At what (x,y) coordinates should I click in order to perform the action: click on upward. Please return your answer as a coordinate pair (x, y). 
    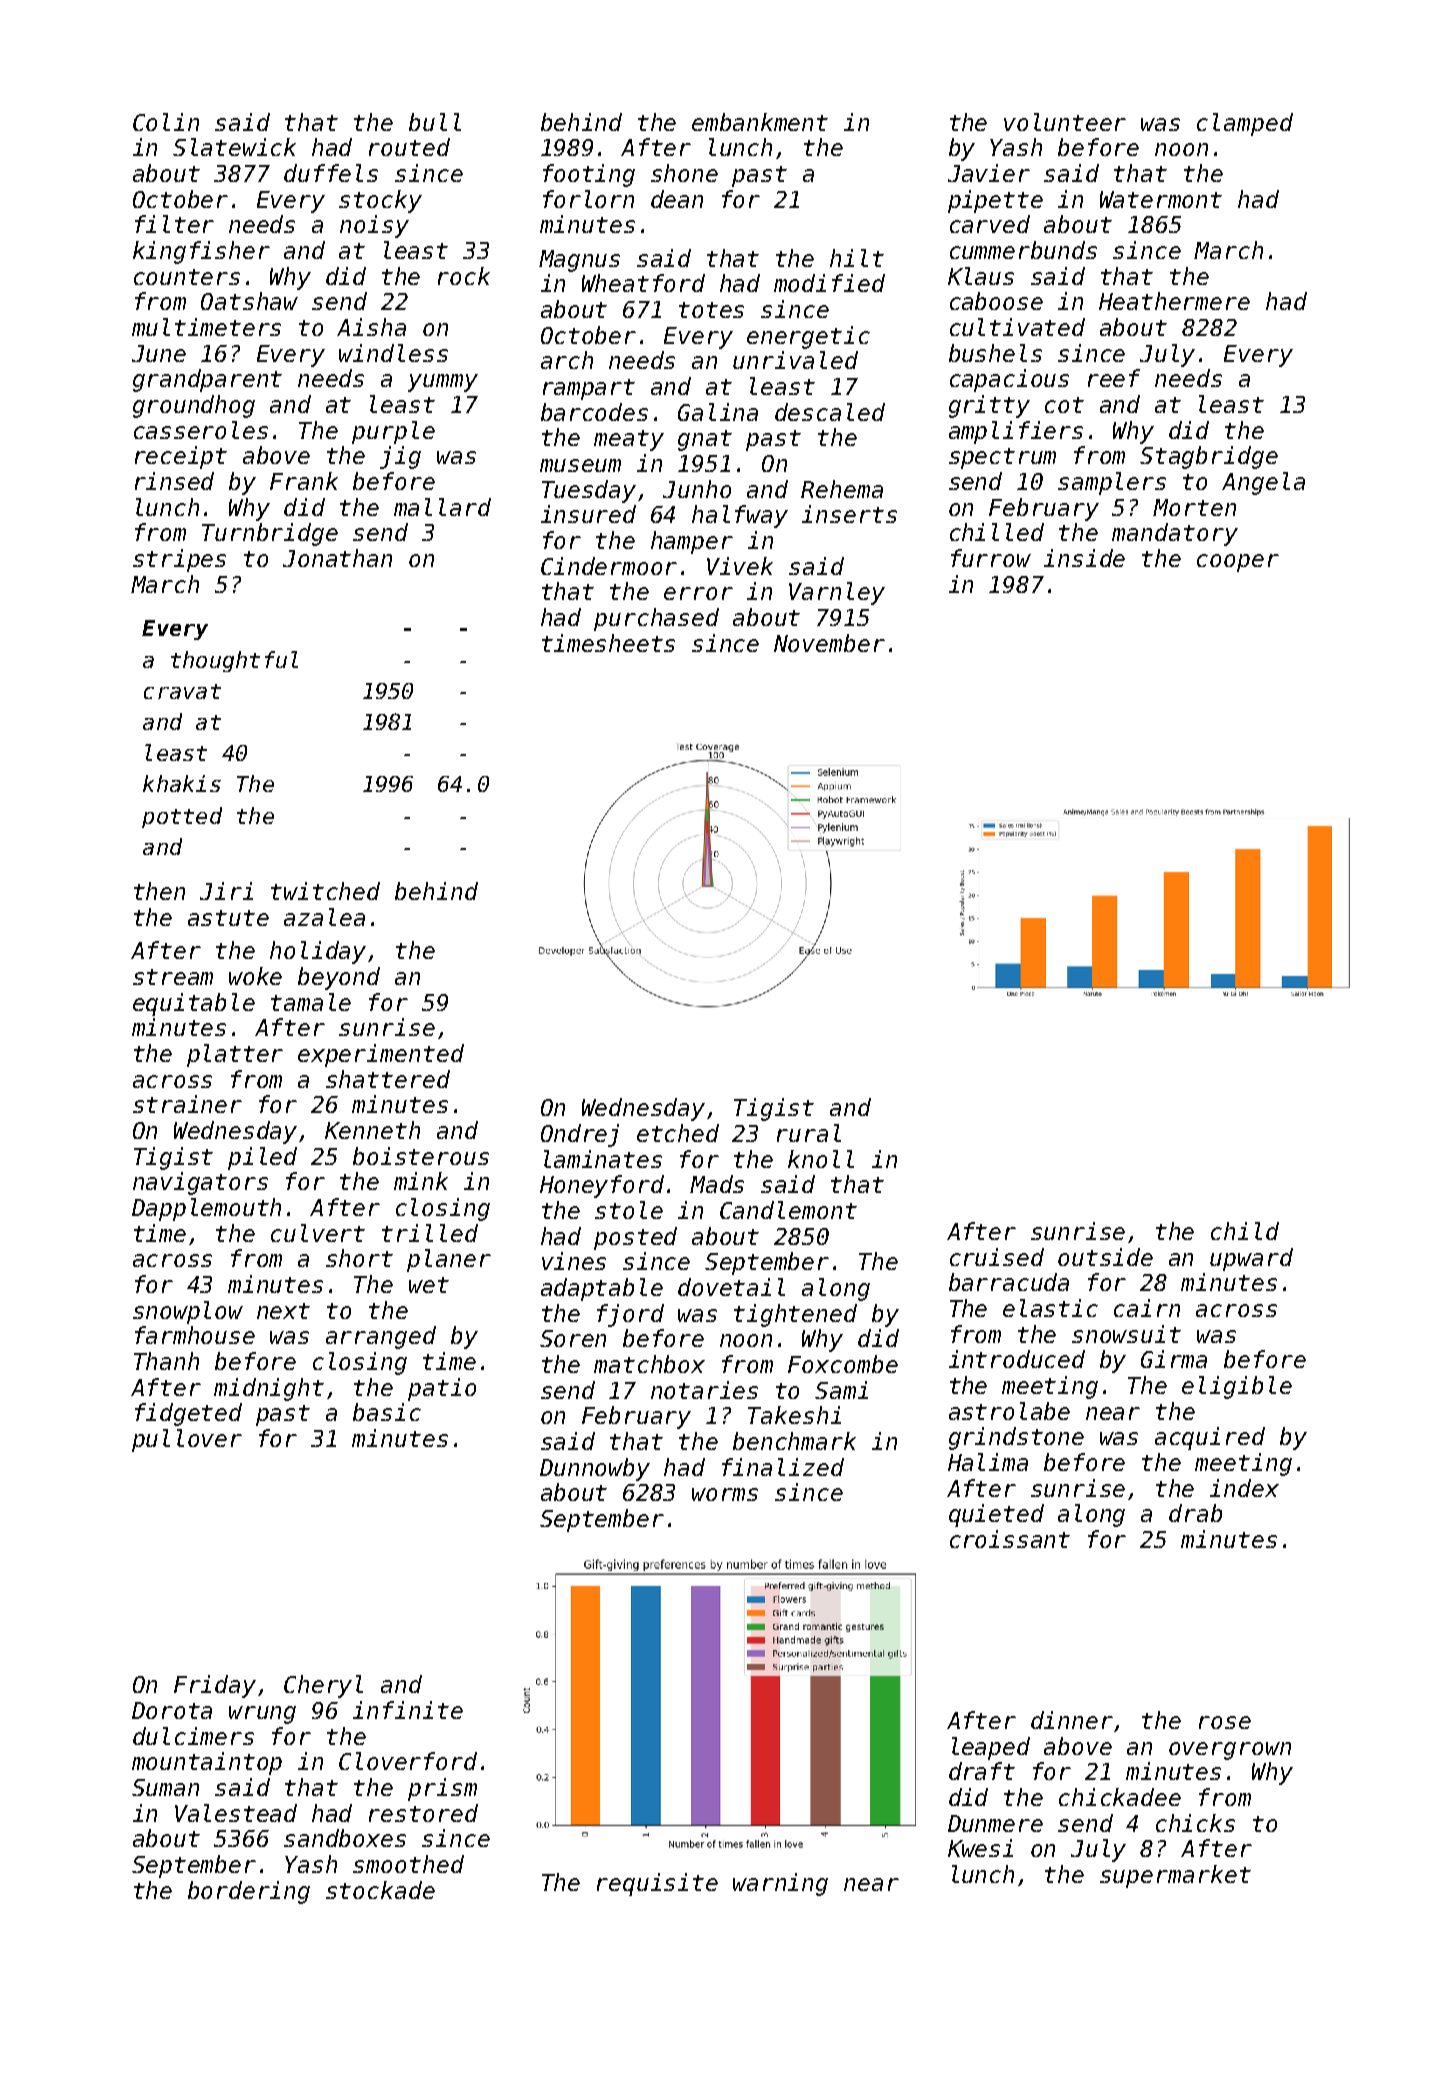
    Looking at the image, I should click on (1251, 1259).
